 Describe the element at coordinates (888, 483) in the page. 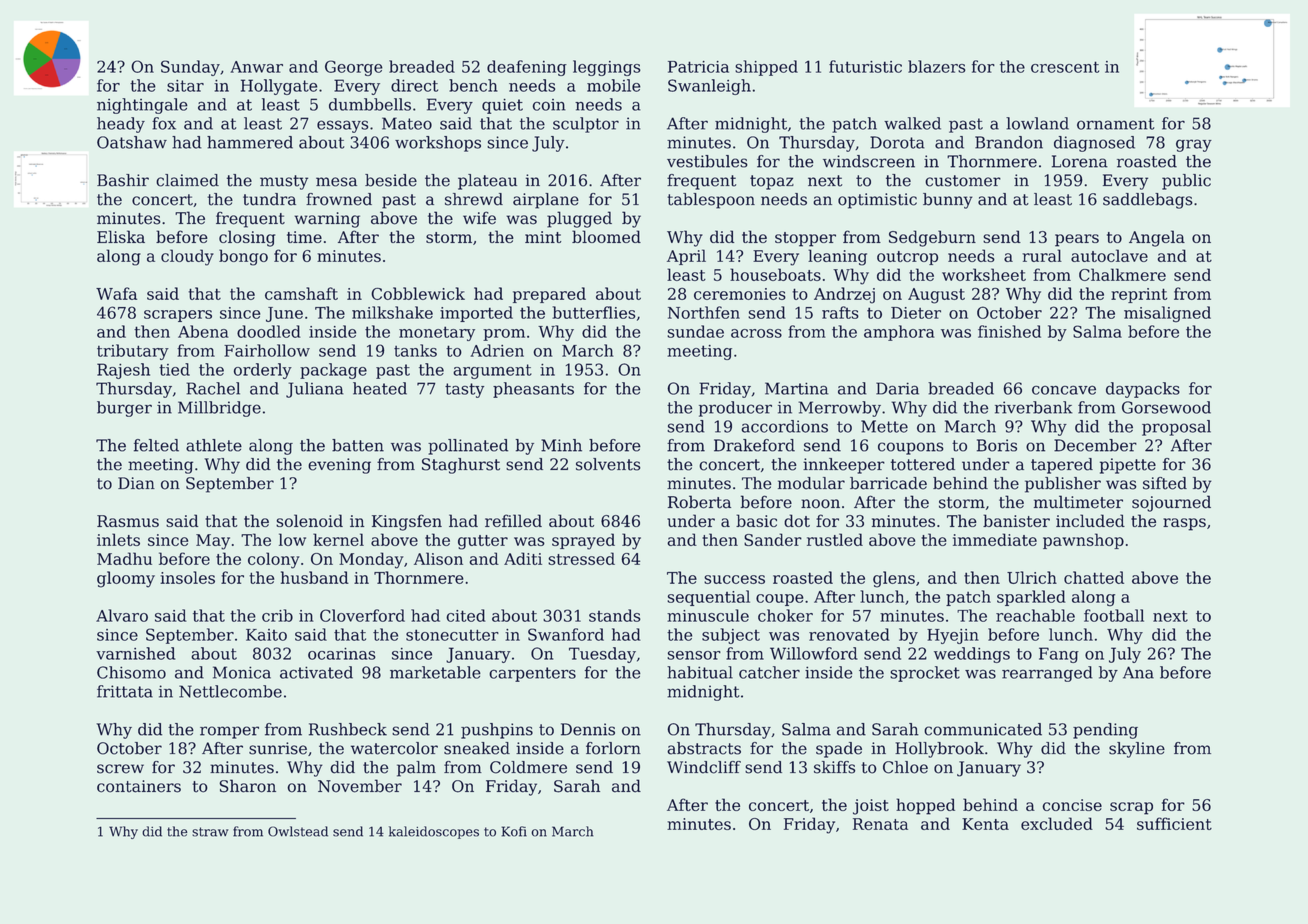

I see `barricade` at that location.
